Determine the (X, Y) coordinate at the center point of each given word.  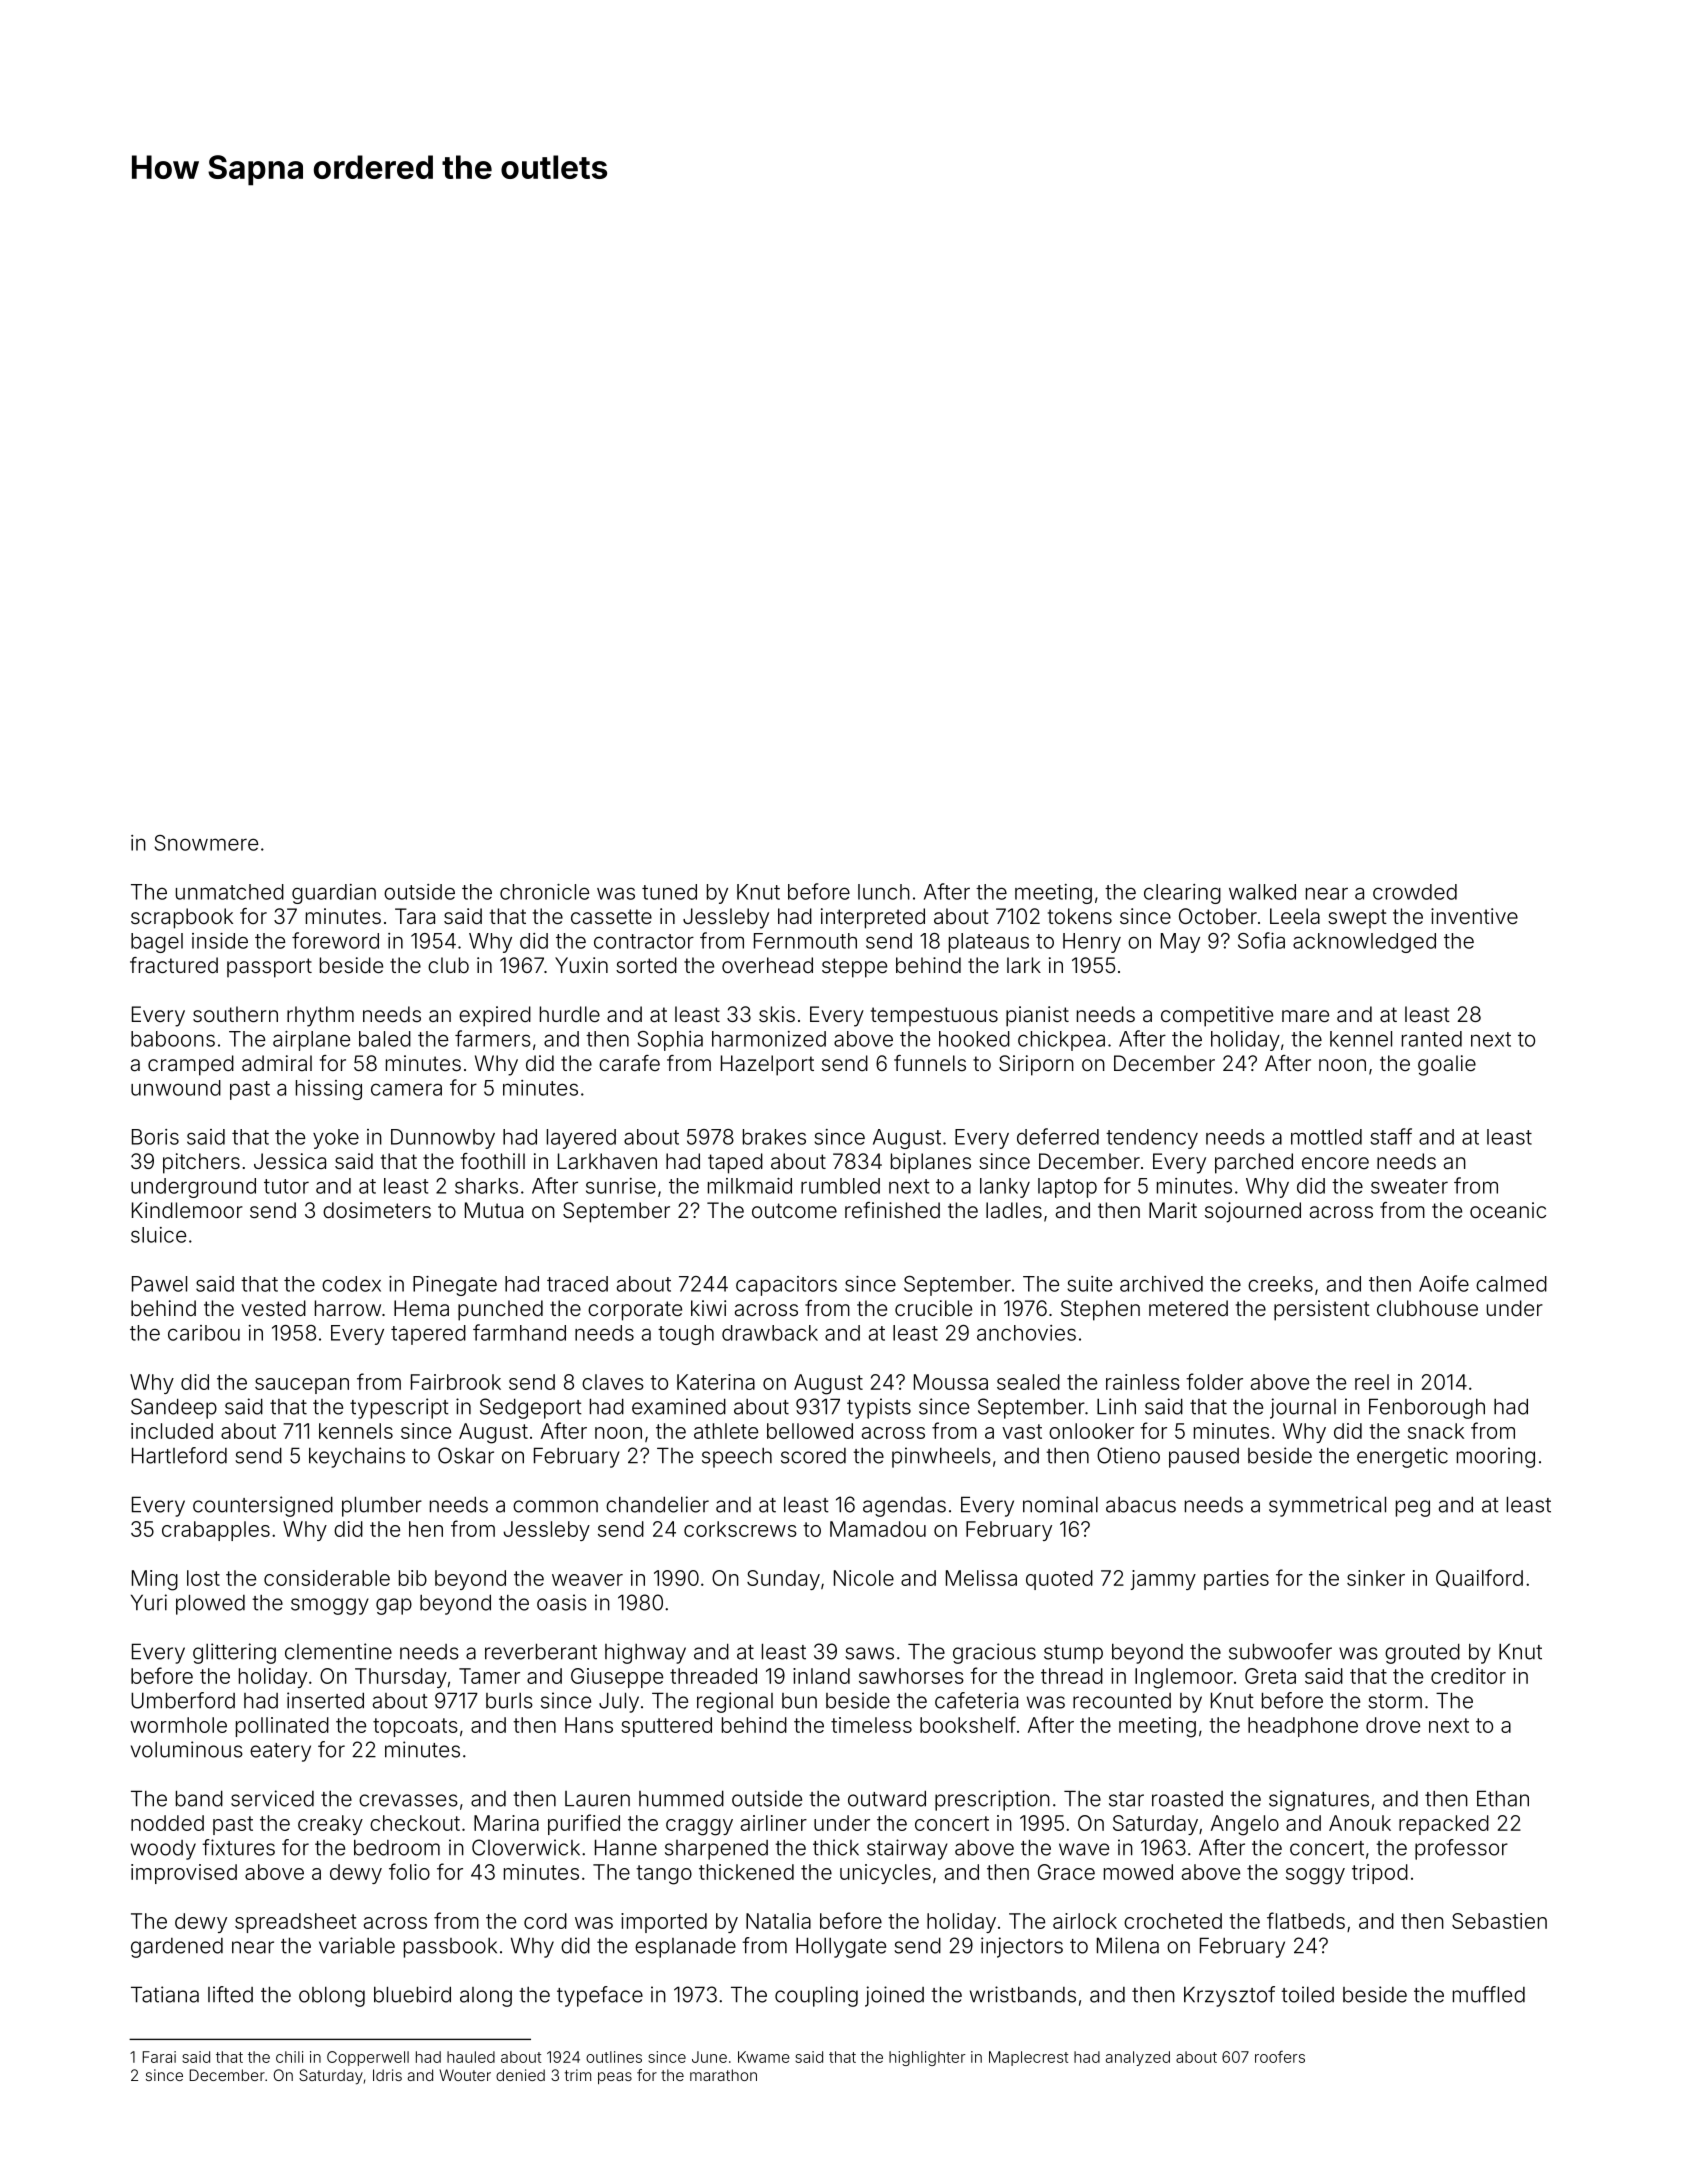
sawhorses (911, 1676)
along (486, 1997)
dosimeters (377, 1210)
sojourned (1253, 1212)
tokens (1080, 916)
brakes (774, 1137)
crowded (1415, 892)
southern (235, 1014)
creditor (1468, 1676)
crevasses (408, 1800)
